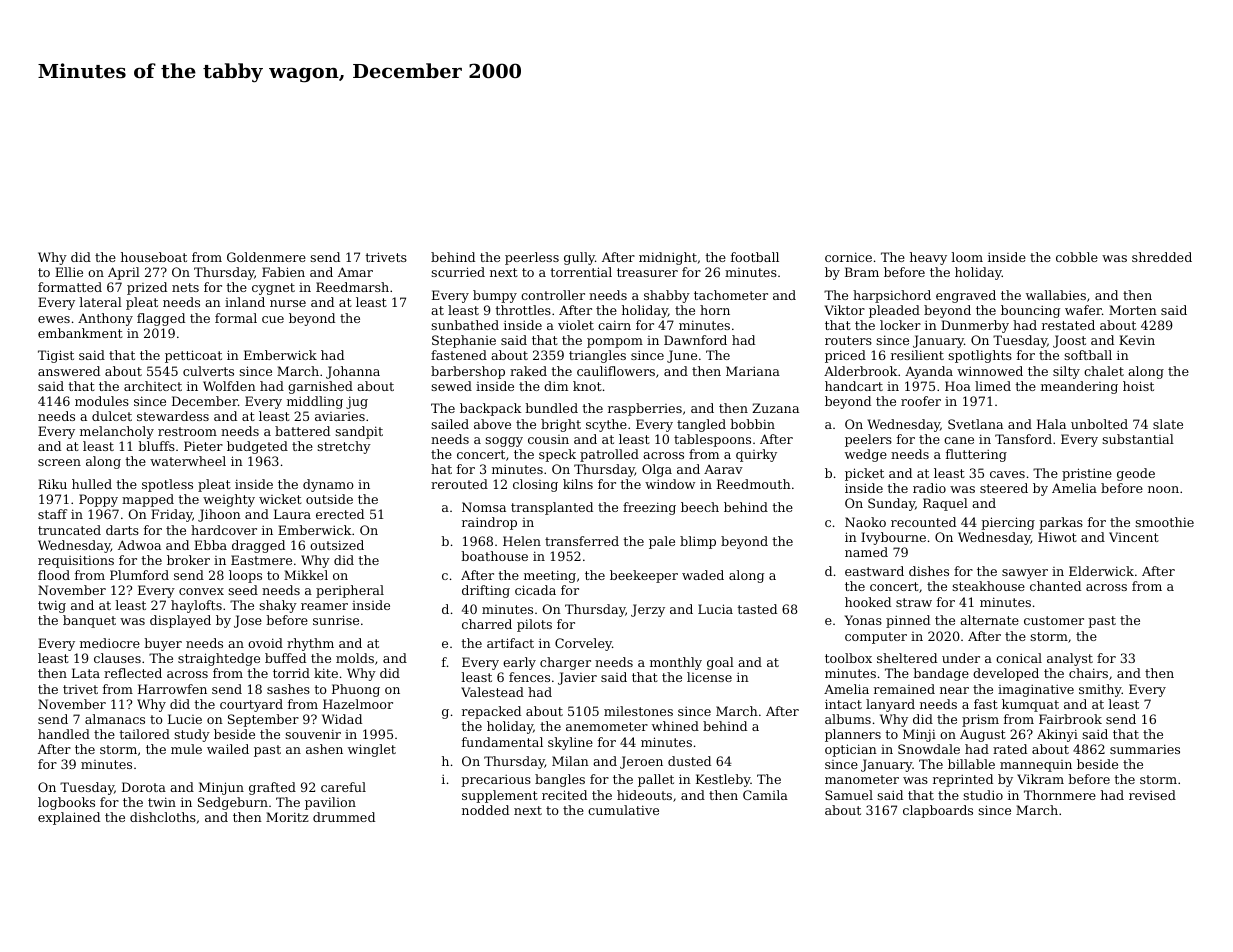 The height and width of the screenshot is (952, 1233). Describe the element at coordinates (233, 803) in the screenshot. I see `Sedgeburn` at that location.
